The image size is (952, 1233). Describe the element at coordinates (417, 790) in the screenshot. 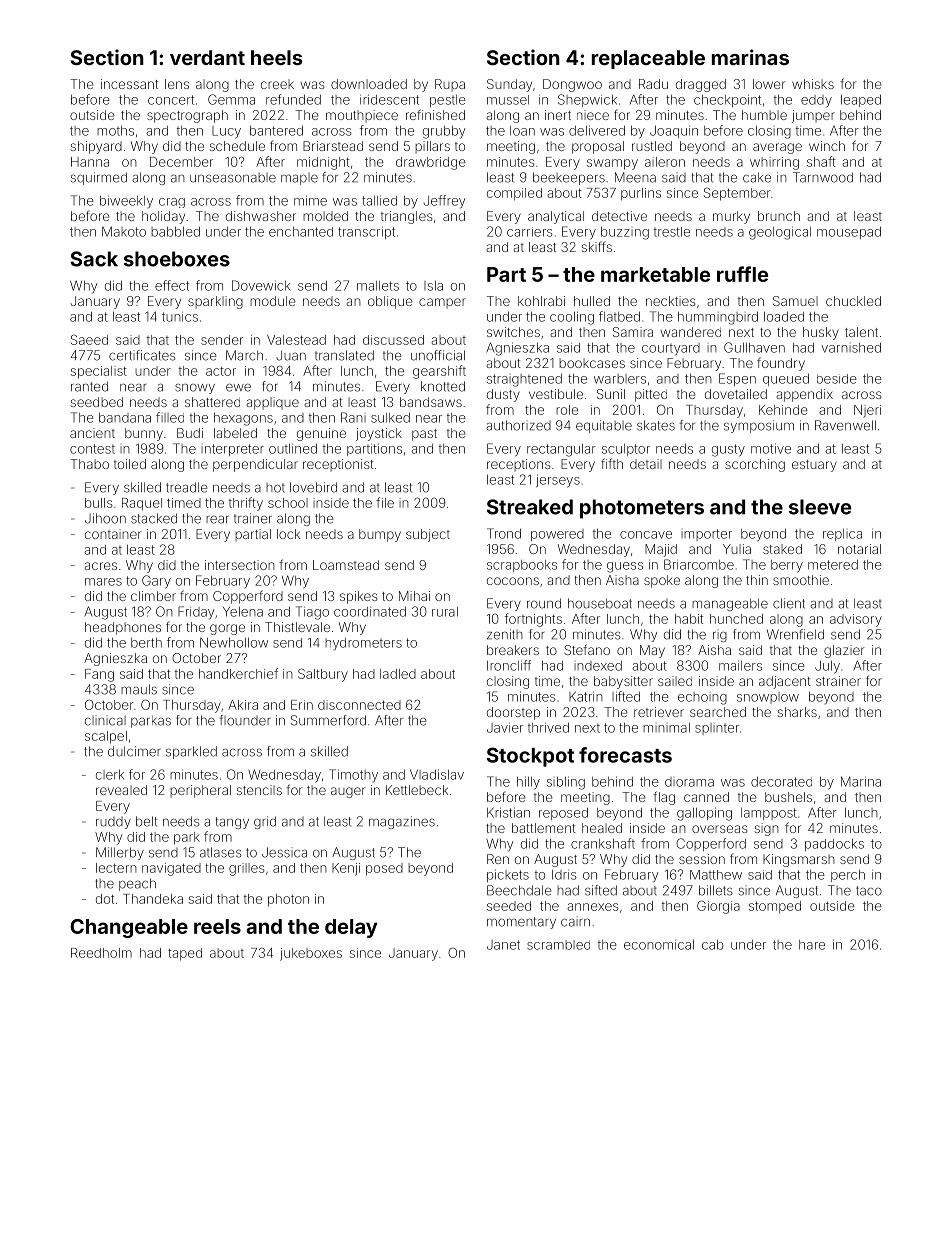

I see `Kettlebeck` at that location.
